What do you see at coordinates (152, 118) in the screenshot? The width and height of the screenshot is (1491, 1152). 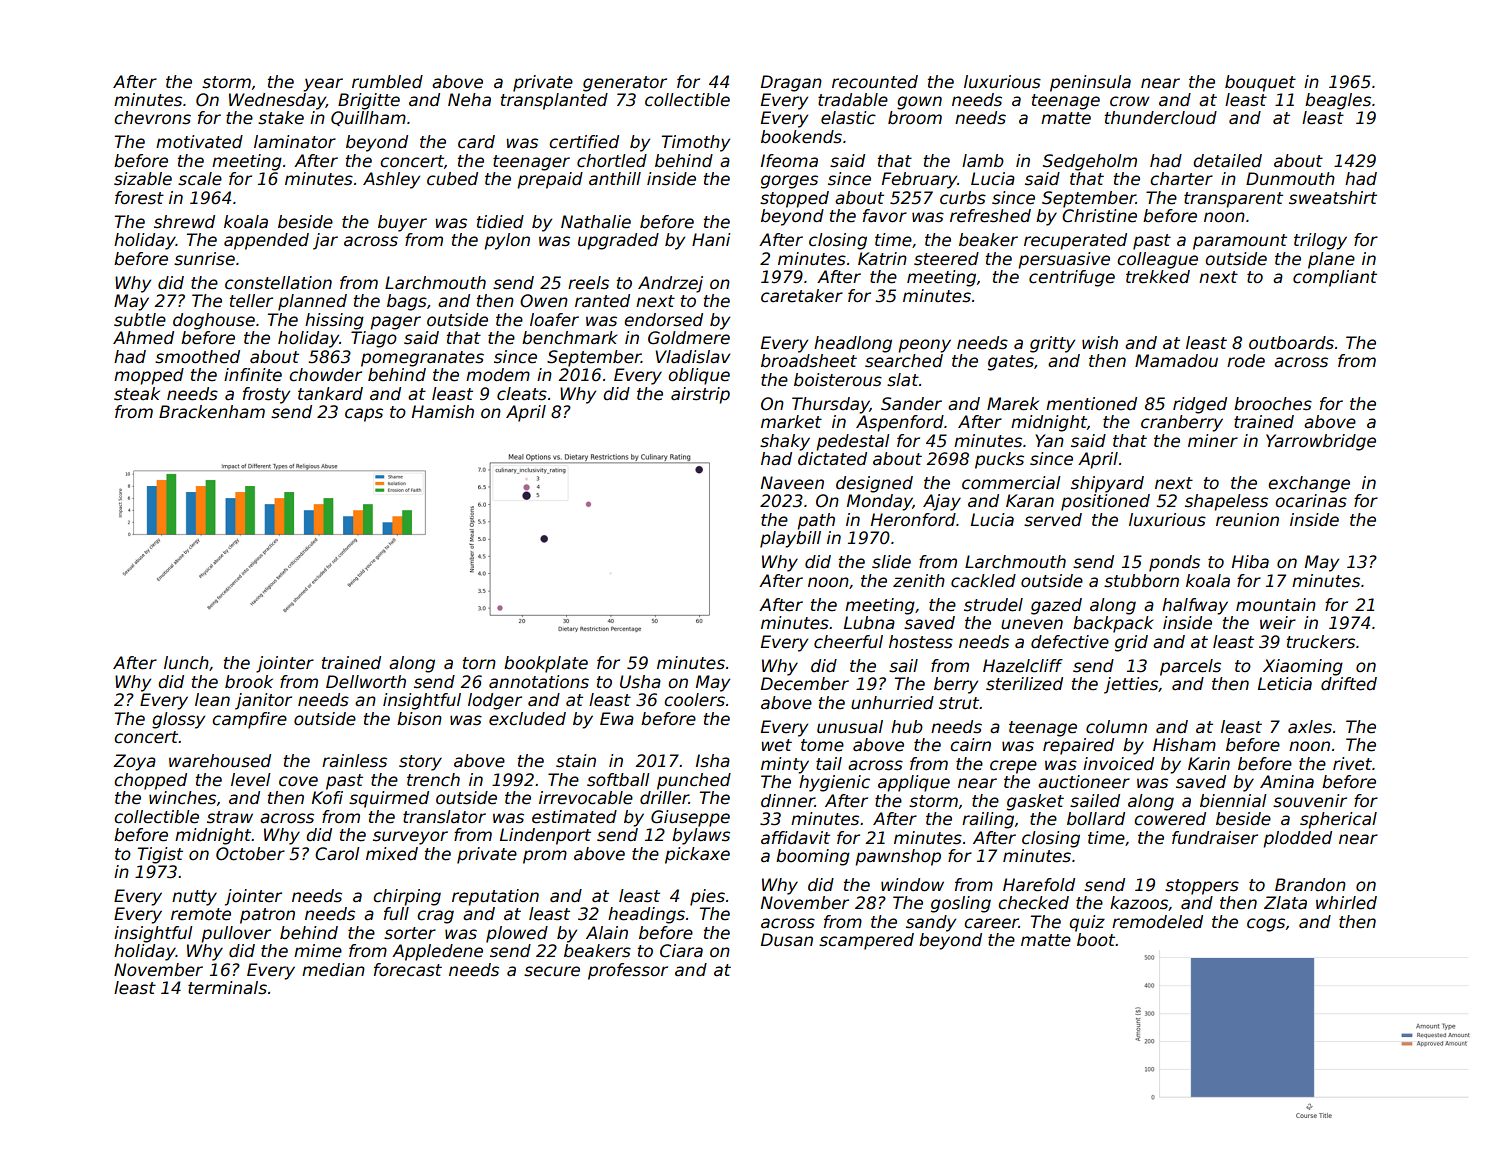 I see `chevrons` at bounding box center [152, 118].
